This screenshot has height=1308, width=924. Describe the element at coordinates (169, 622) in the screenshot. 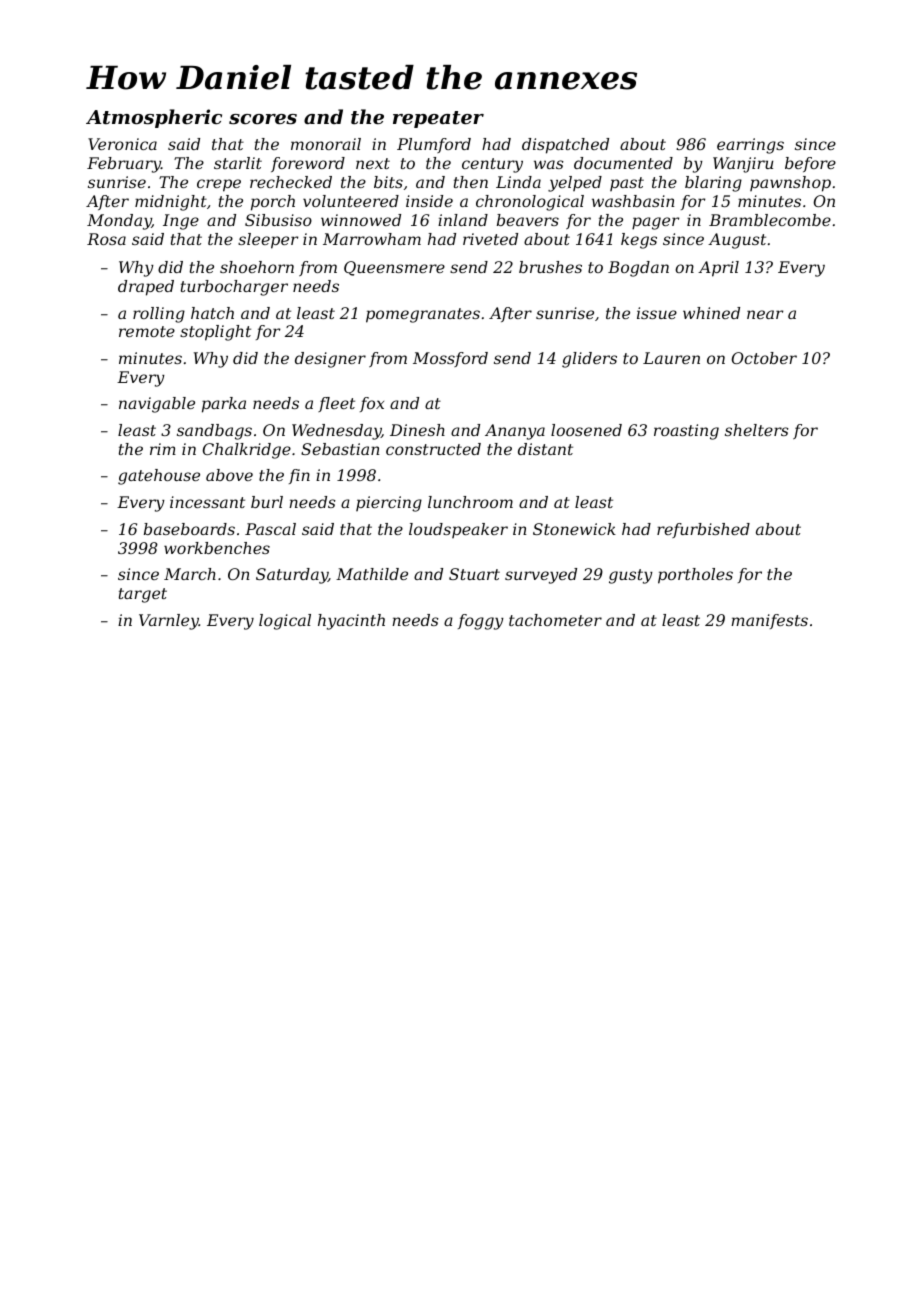

I see `Varnley` at that location.
